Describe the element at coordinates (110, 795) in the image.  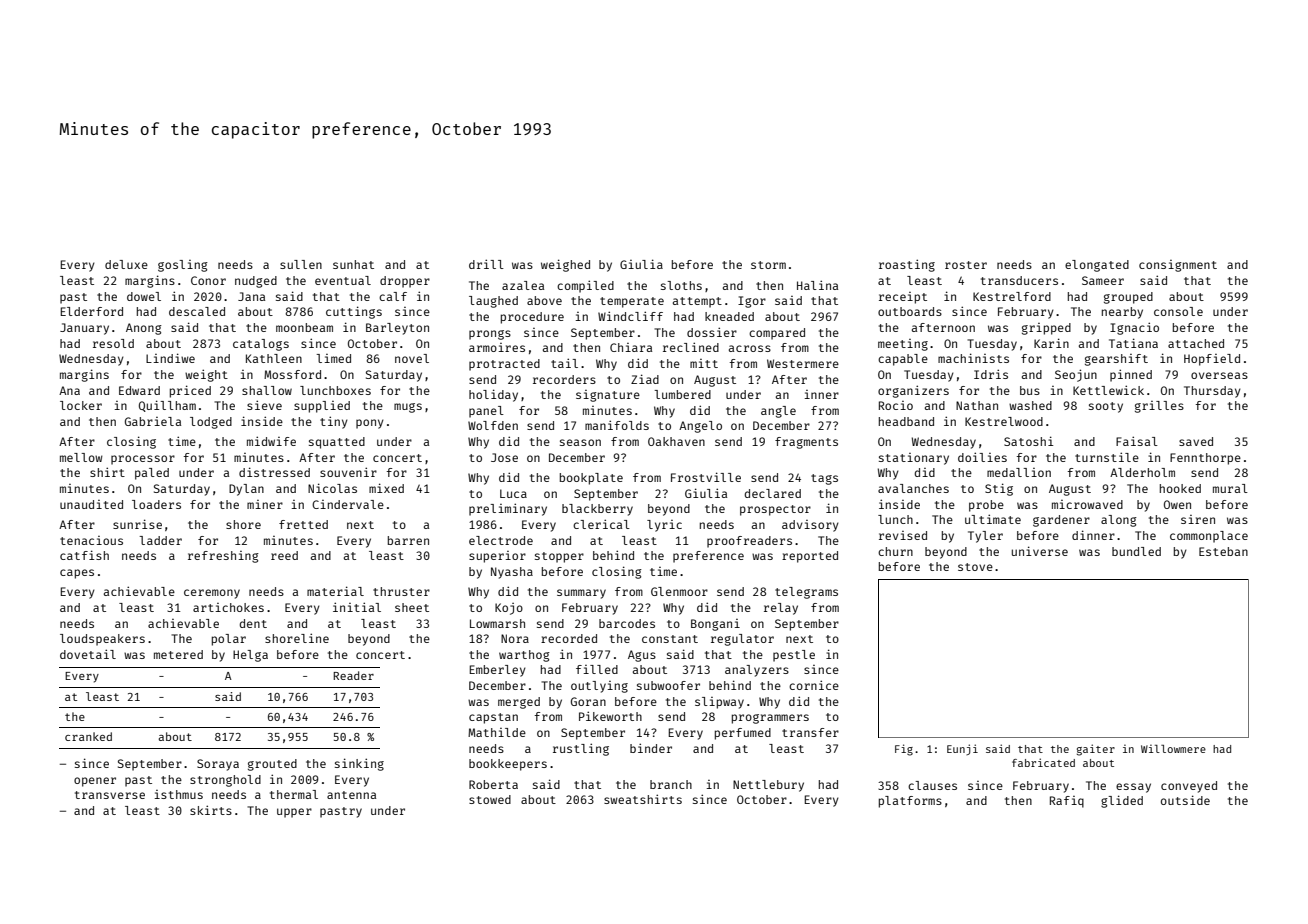
I see `transverse` at that location.
